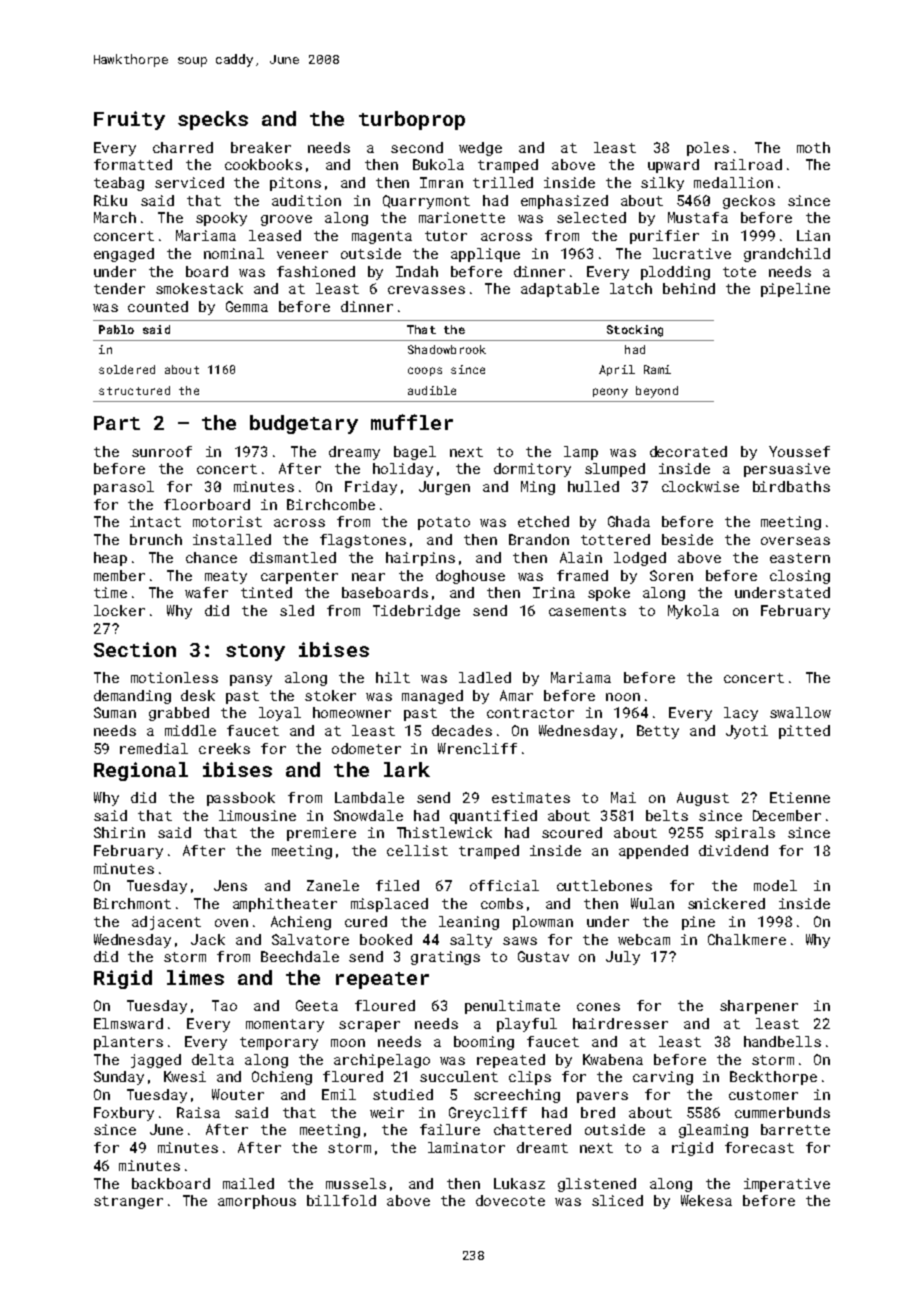 This screenshot has width=924, height=1308. What do you see at coordinates (813, 147) in the screenshot?
I see `moth` at bounding box center [813, 147].
